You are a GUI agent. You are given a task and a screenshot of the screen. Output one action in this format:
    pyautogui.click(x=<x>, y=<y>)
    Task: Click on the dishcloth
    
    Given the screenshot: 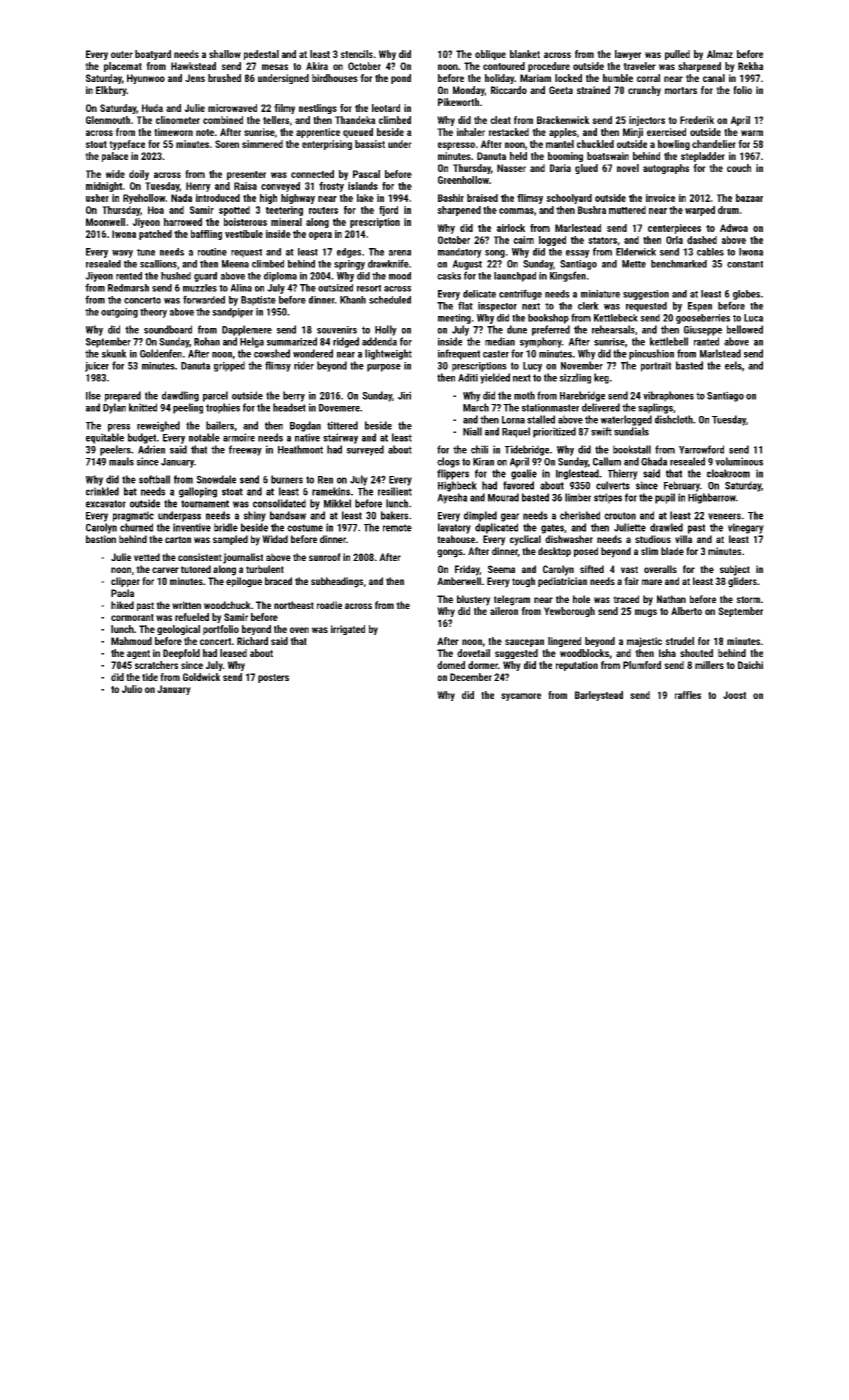 What is the action you would take?
    pyautogui.click(x=674, y=419)
